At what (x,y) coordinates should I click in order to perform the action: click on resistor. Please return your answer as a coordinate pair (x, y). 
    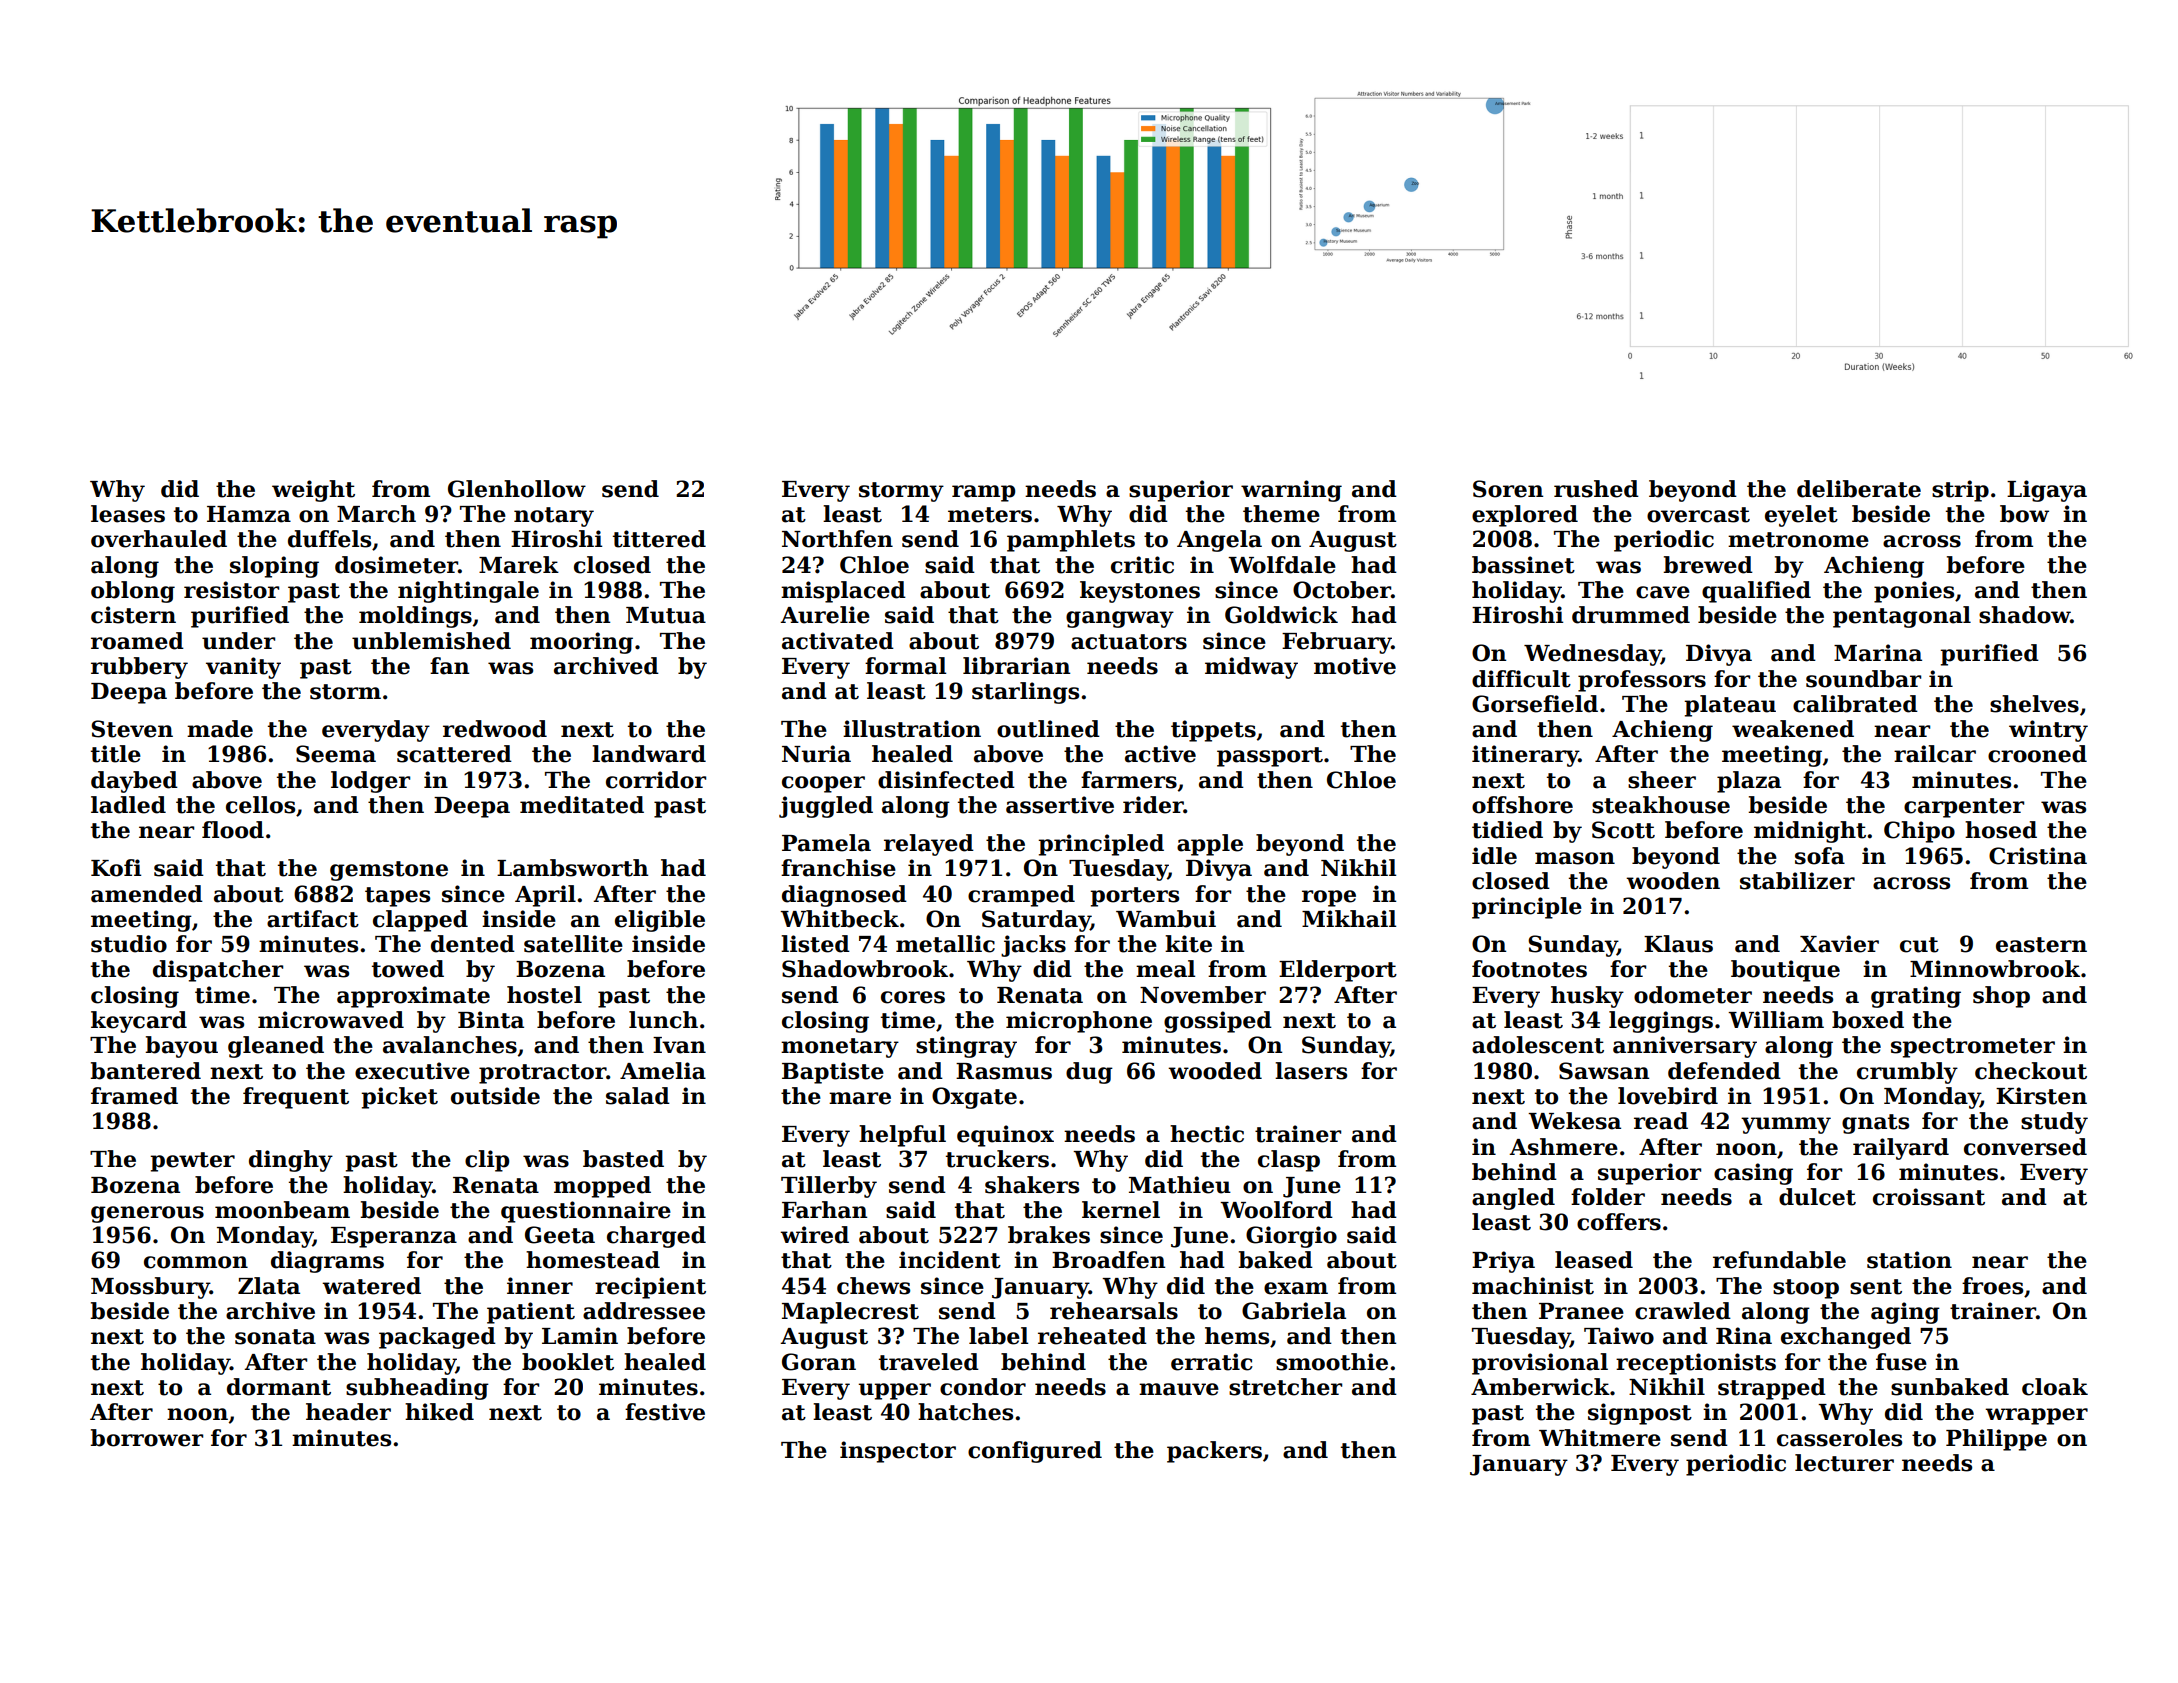
    Looking at the image, I should click on (231, 590).
